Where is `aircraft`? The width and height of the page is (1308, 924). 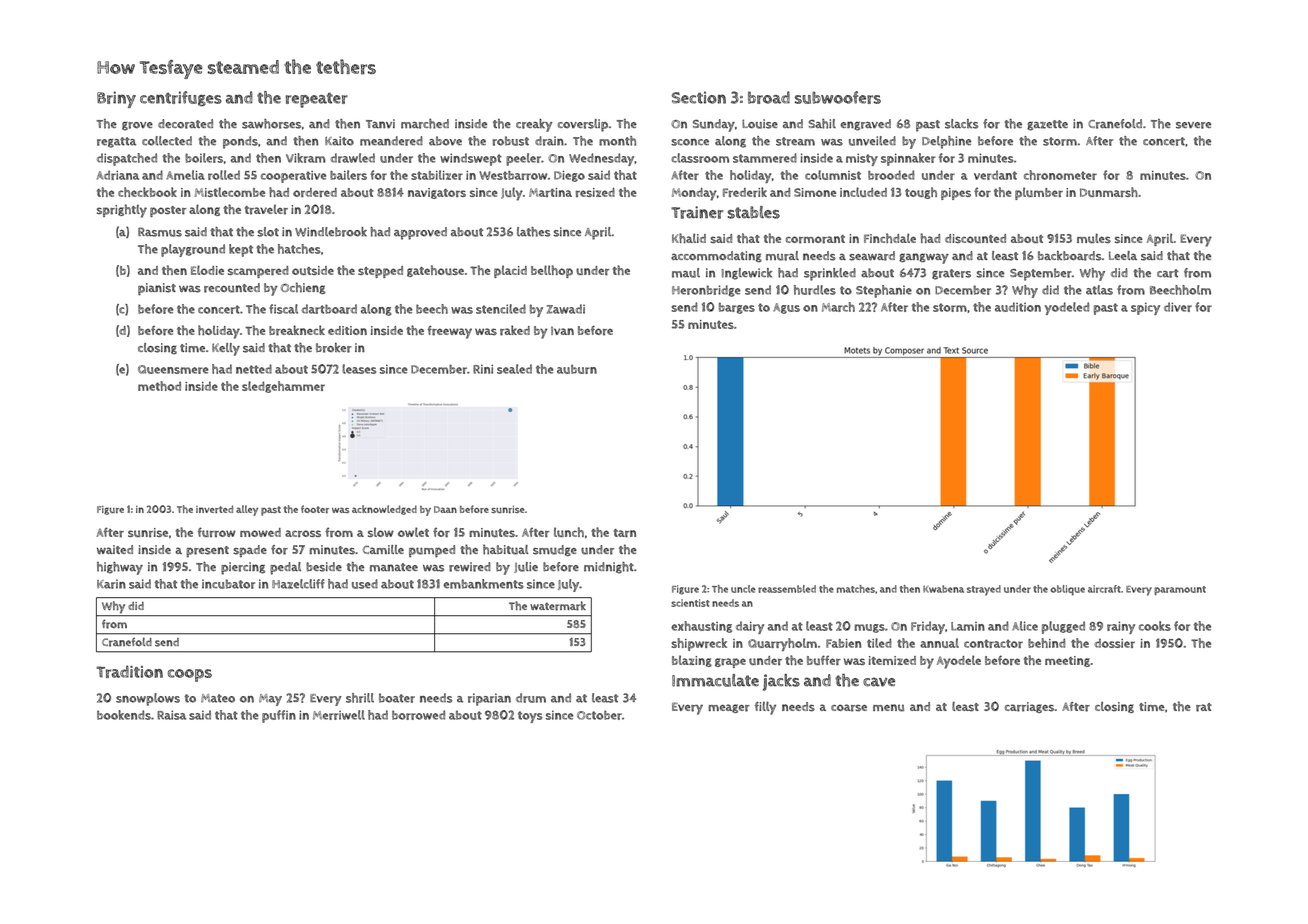 aircraft is located at coordinates (1104, 589).
